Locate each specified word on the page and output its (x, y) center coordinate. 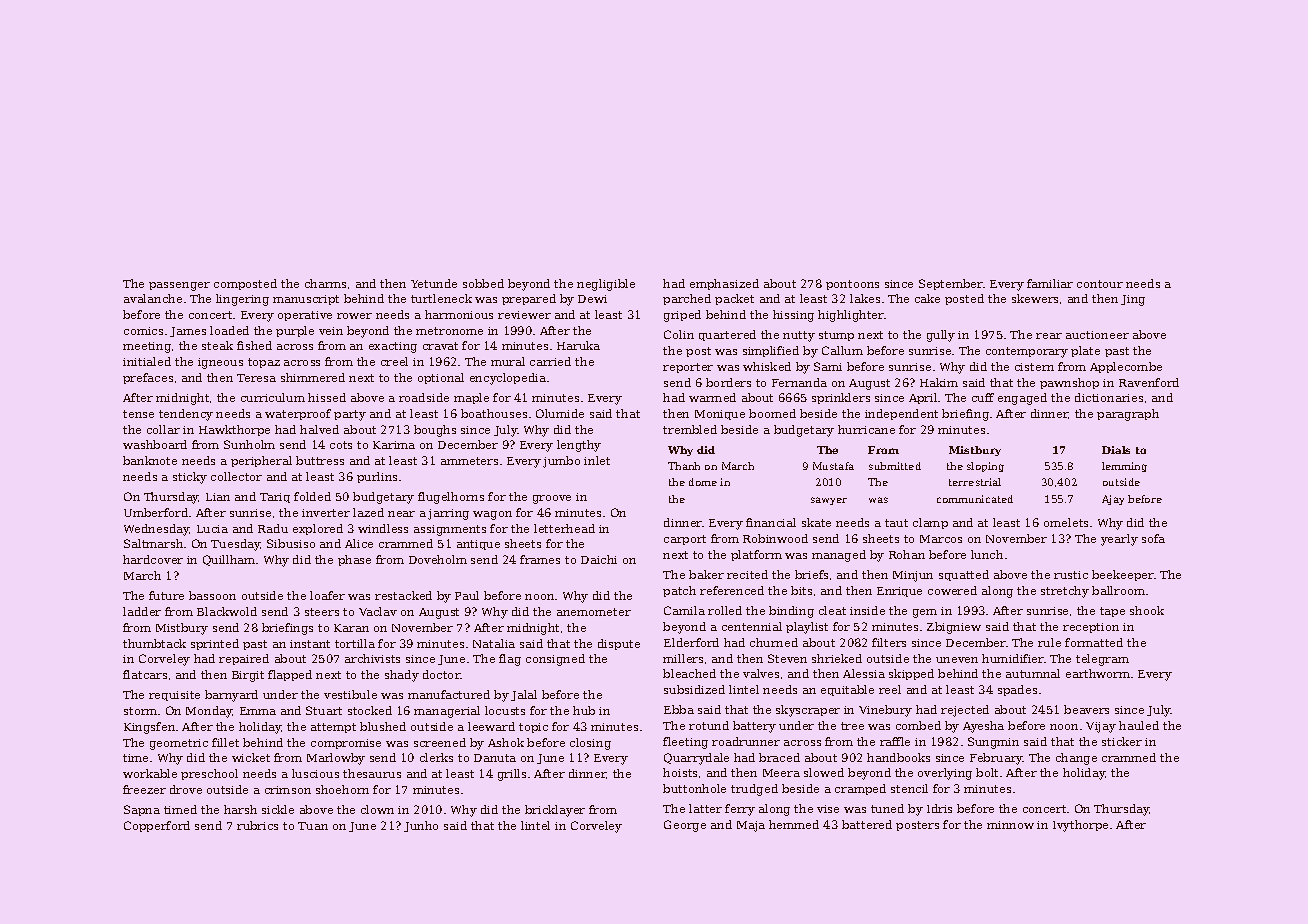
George (685, 826)
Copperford (157, 826)
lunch (987, 554)
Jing (1133, 300)
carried (550, 361)
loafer (327, 595)
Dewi (592, 299)
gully (941, 336)
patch (679, 591)
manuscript (306, 300)
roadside (424, 397)
